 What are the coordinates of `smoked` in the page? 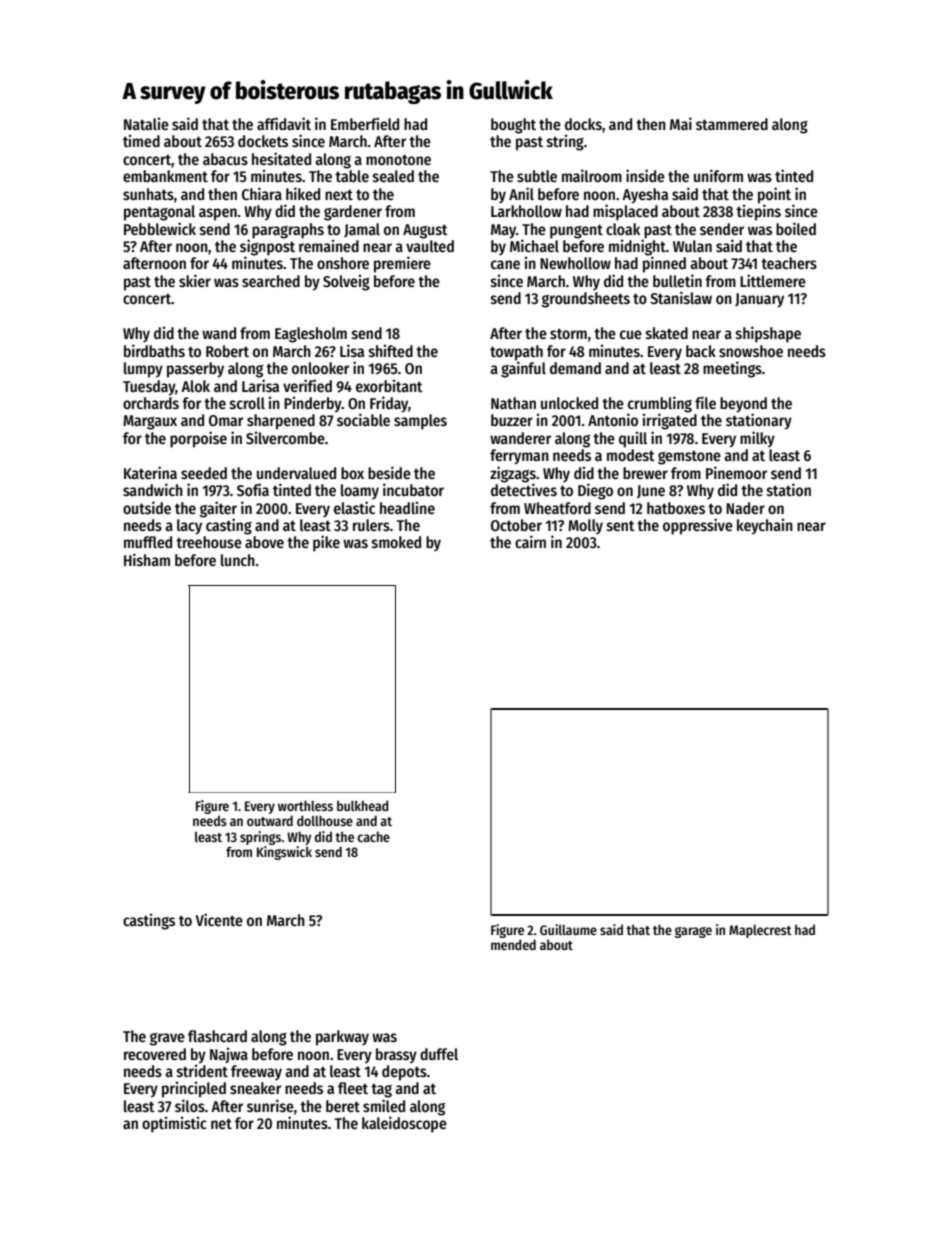 It's located at (396, 542).
